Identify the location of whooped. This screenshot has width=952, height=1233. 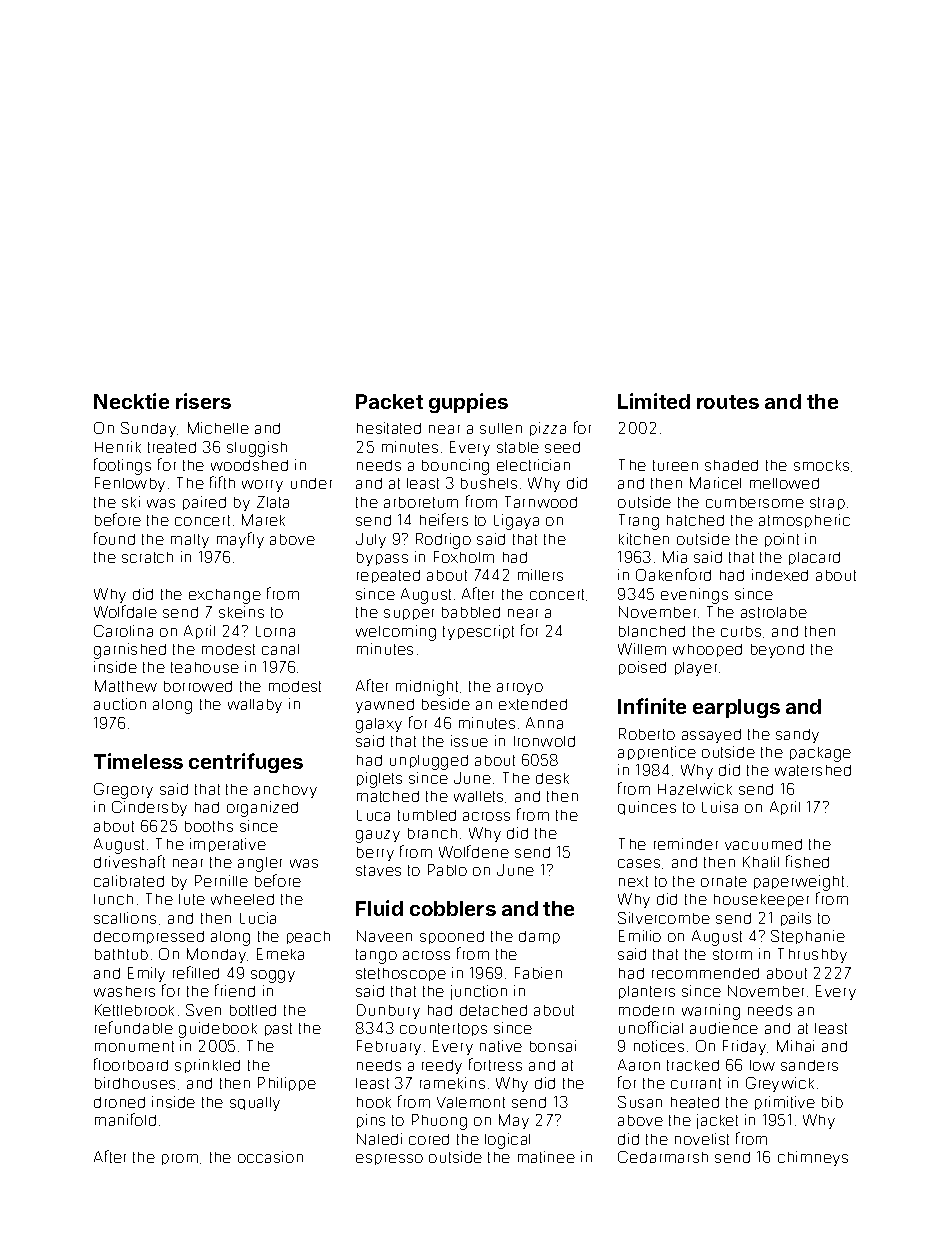
(707, 650).
